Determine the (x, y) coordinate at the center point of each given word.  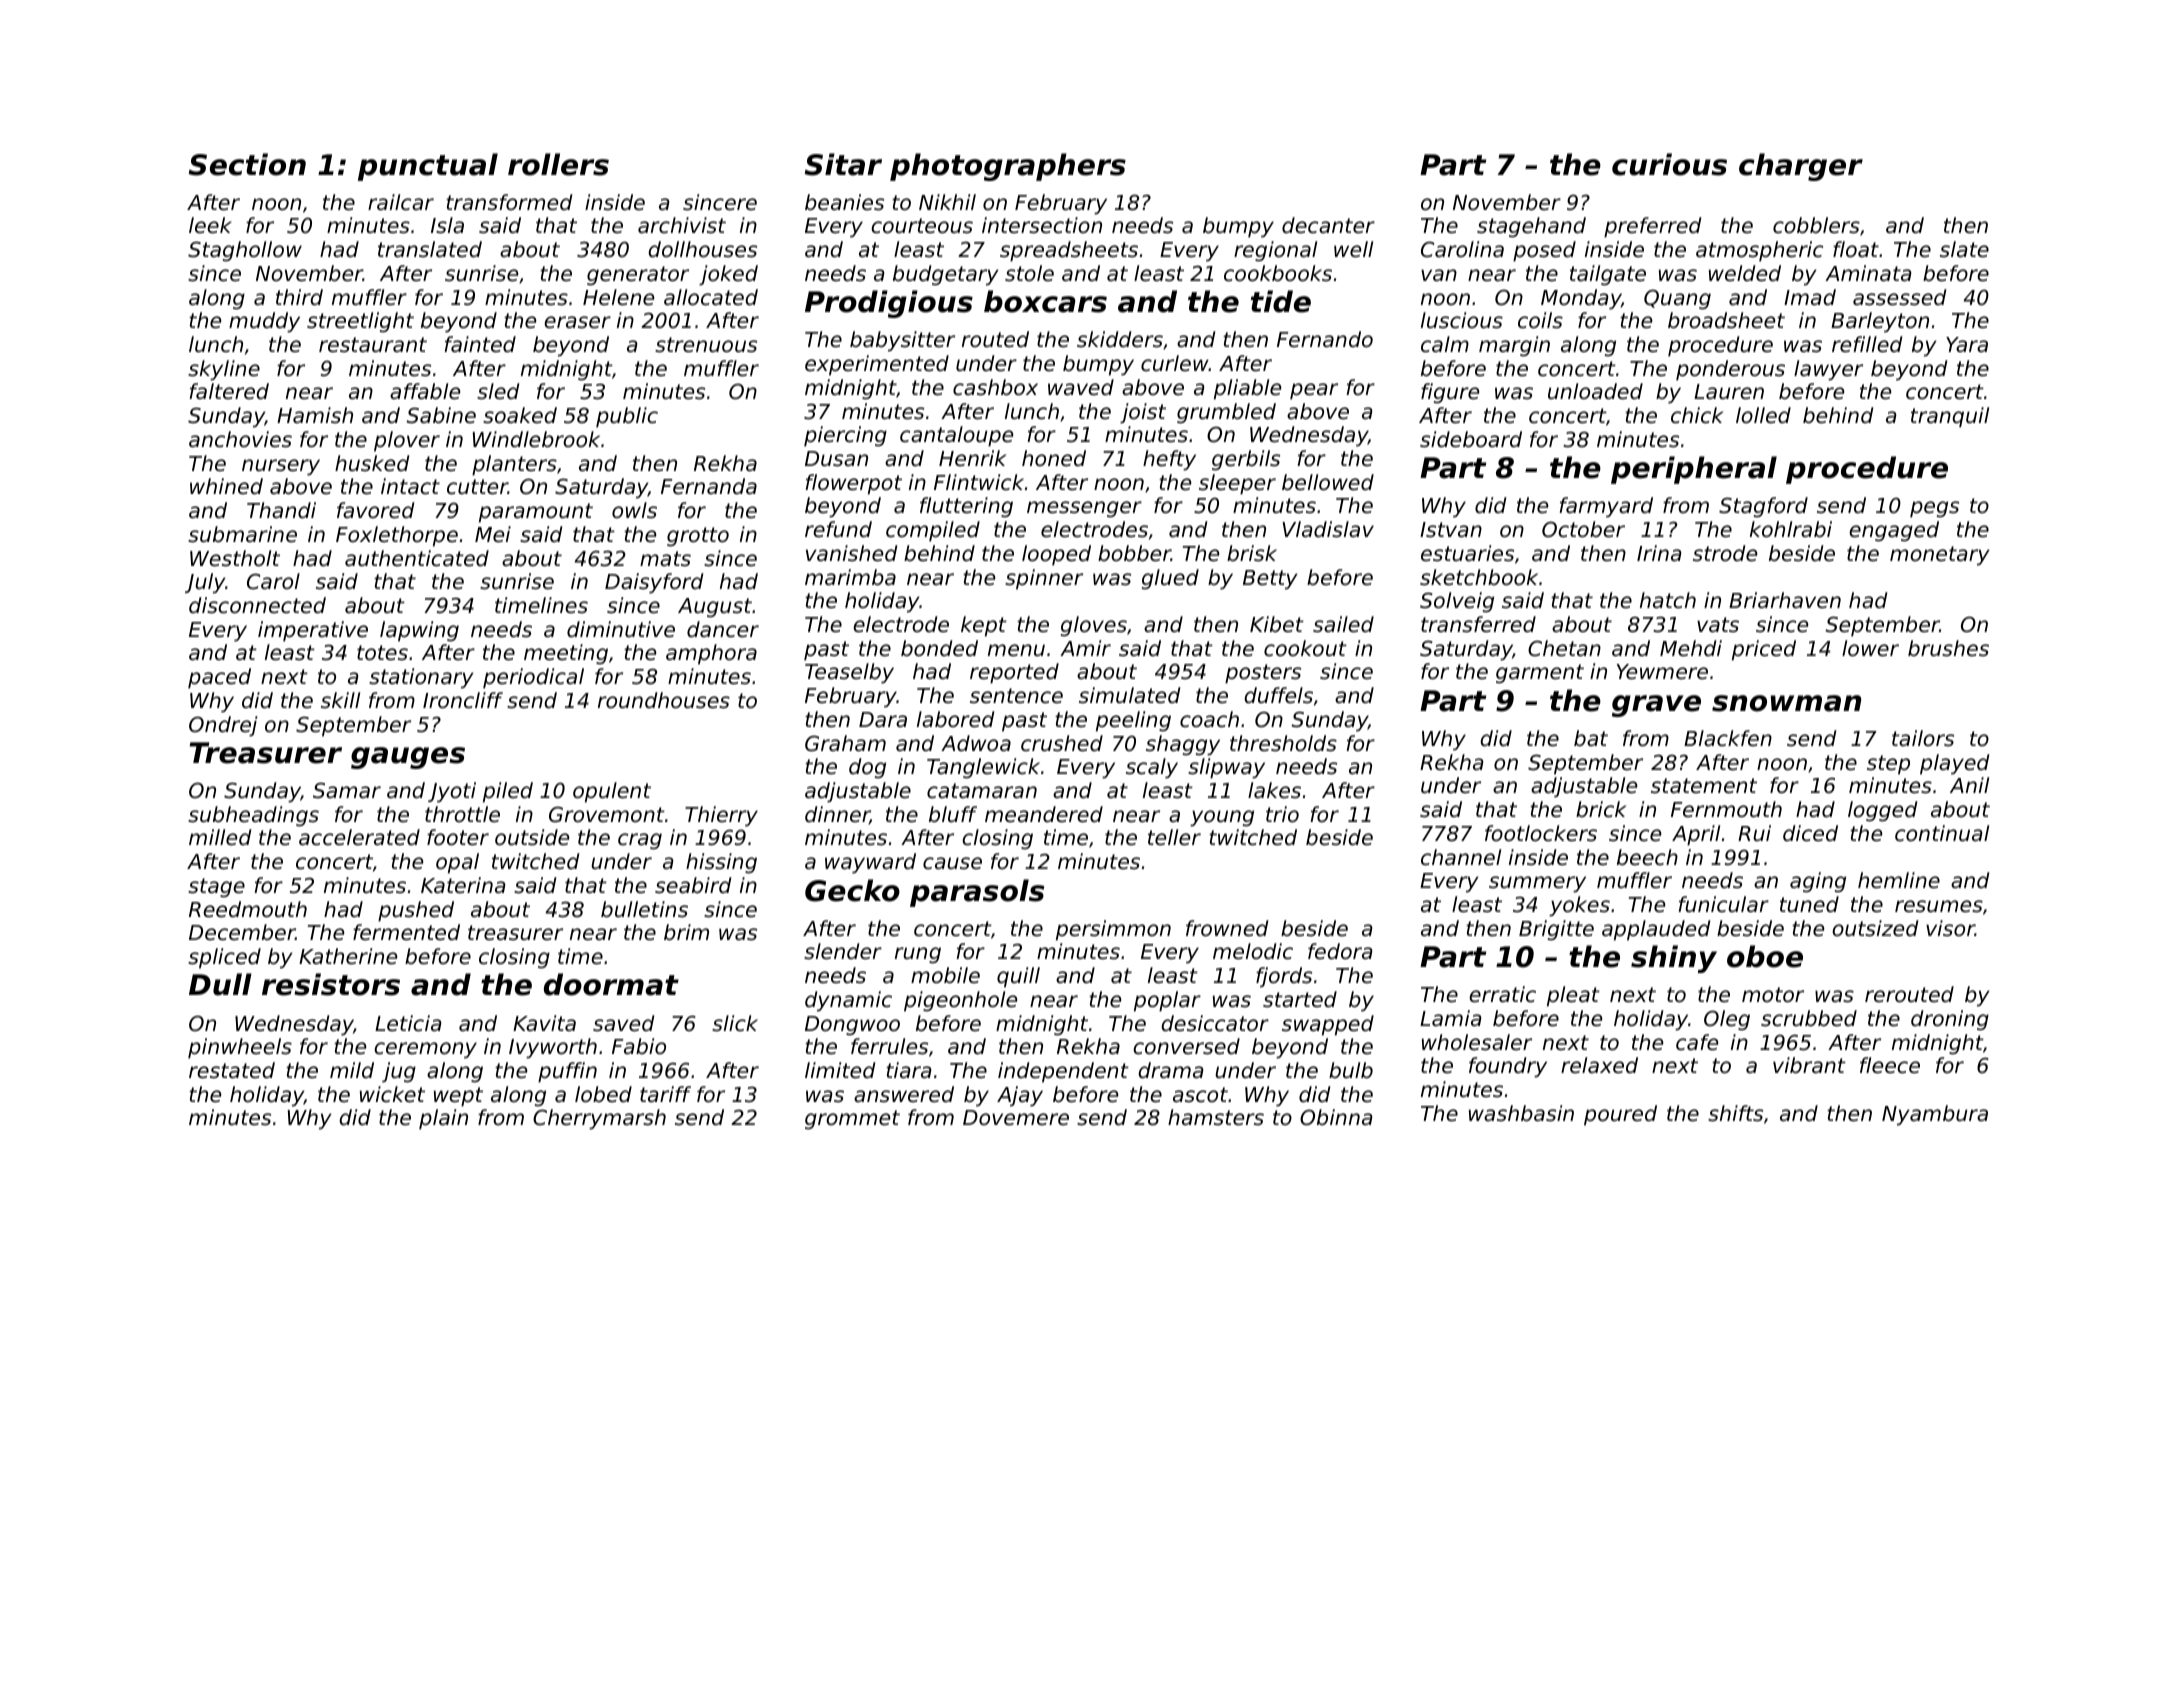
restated (232, 1070)
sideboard (1471, 439)
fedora (1340, 951)
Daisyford (654, 583)
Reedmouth (248, 909)
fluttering (966, 507)
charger (1801, 167)
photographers (1008, 167)
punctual (428, 167)
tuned (1809, 904)
